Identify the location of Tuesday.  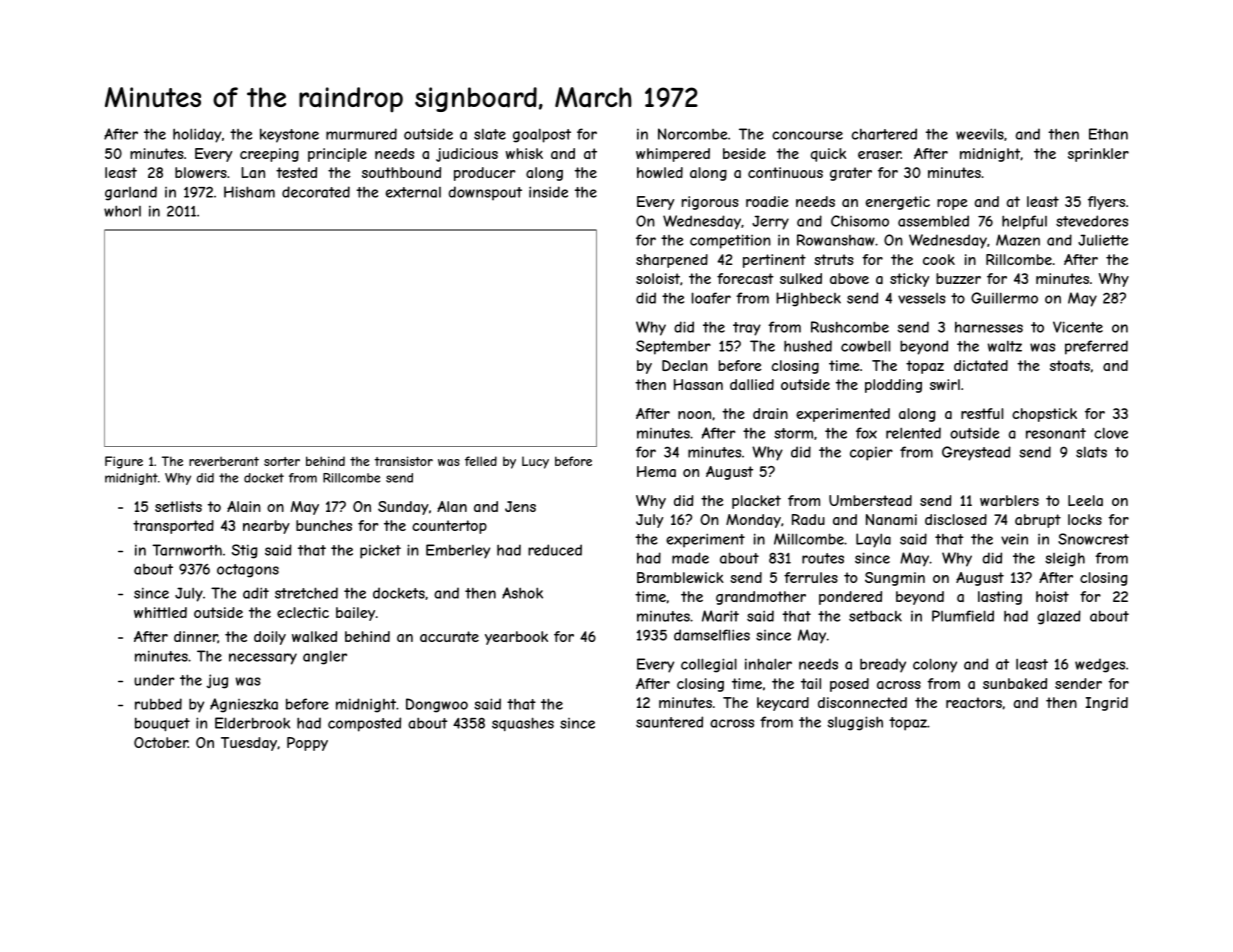
(249, 744).
